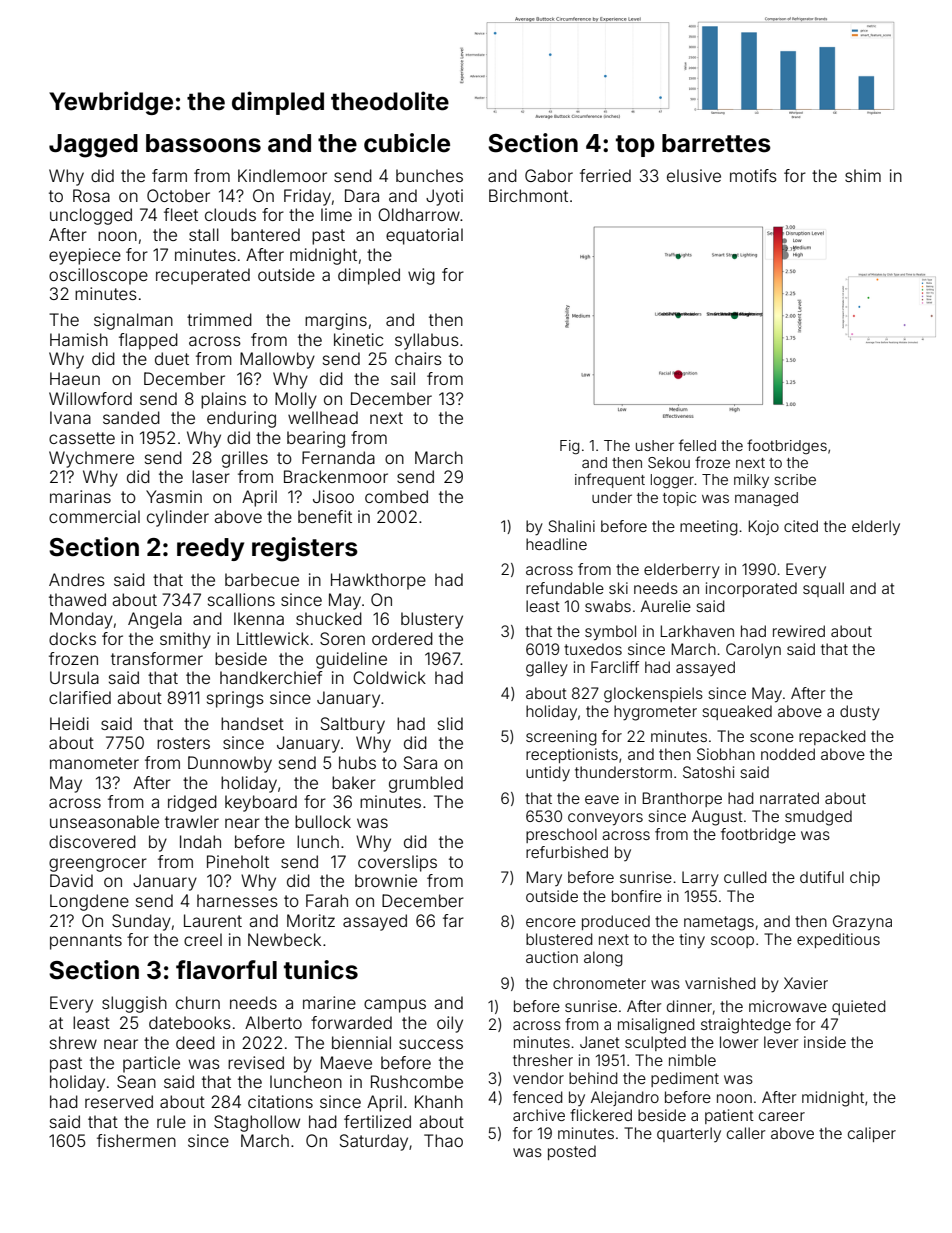  I want to click on fishermen, so click(136, 1140).
